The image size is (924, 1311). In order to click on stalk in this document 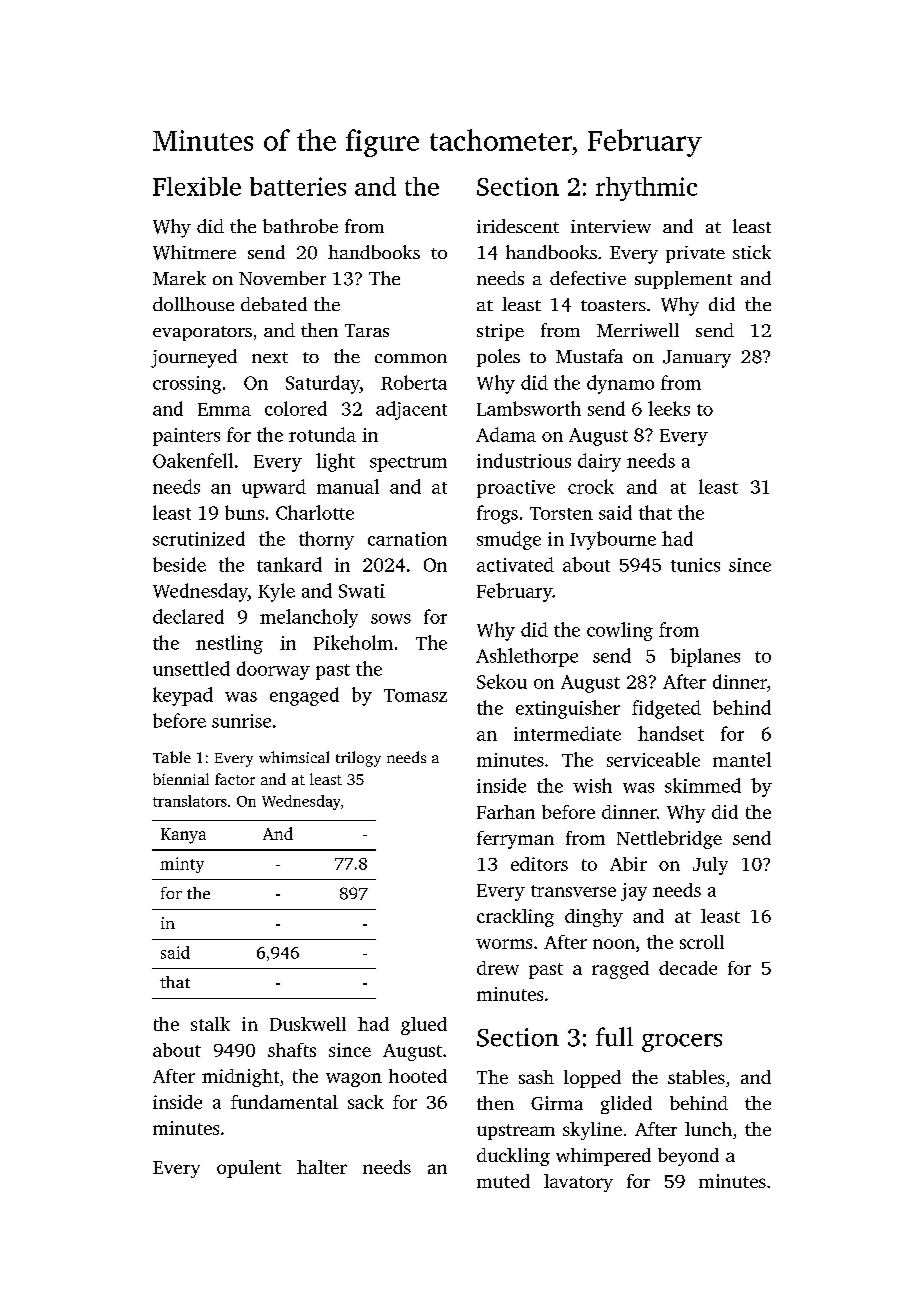, I will do `click(210, 1024)`.
